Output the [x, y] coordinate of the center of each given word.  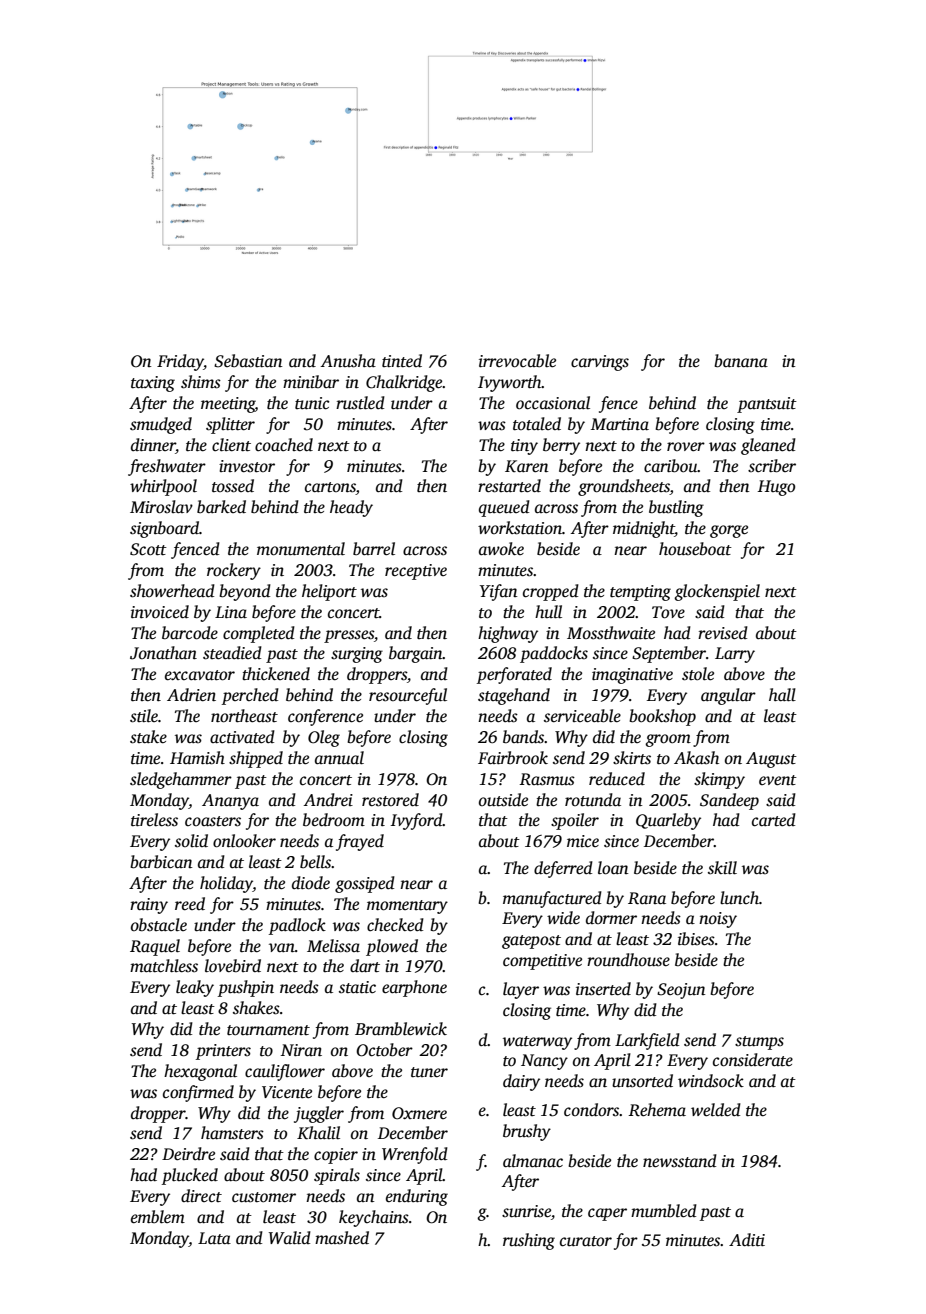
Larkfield [647, 1041]
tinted [402, 361]
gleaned [768, 446]
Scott [148, 549]
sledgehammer [181, 780]
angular [728, 696]
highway [508, 634]
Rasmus [547, 779]
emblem [158, 1217]
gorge [729, 531]
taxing [153, 384]
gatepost [531, 942]
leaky [195, 988]
